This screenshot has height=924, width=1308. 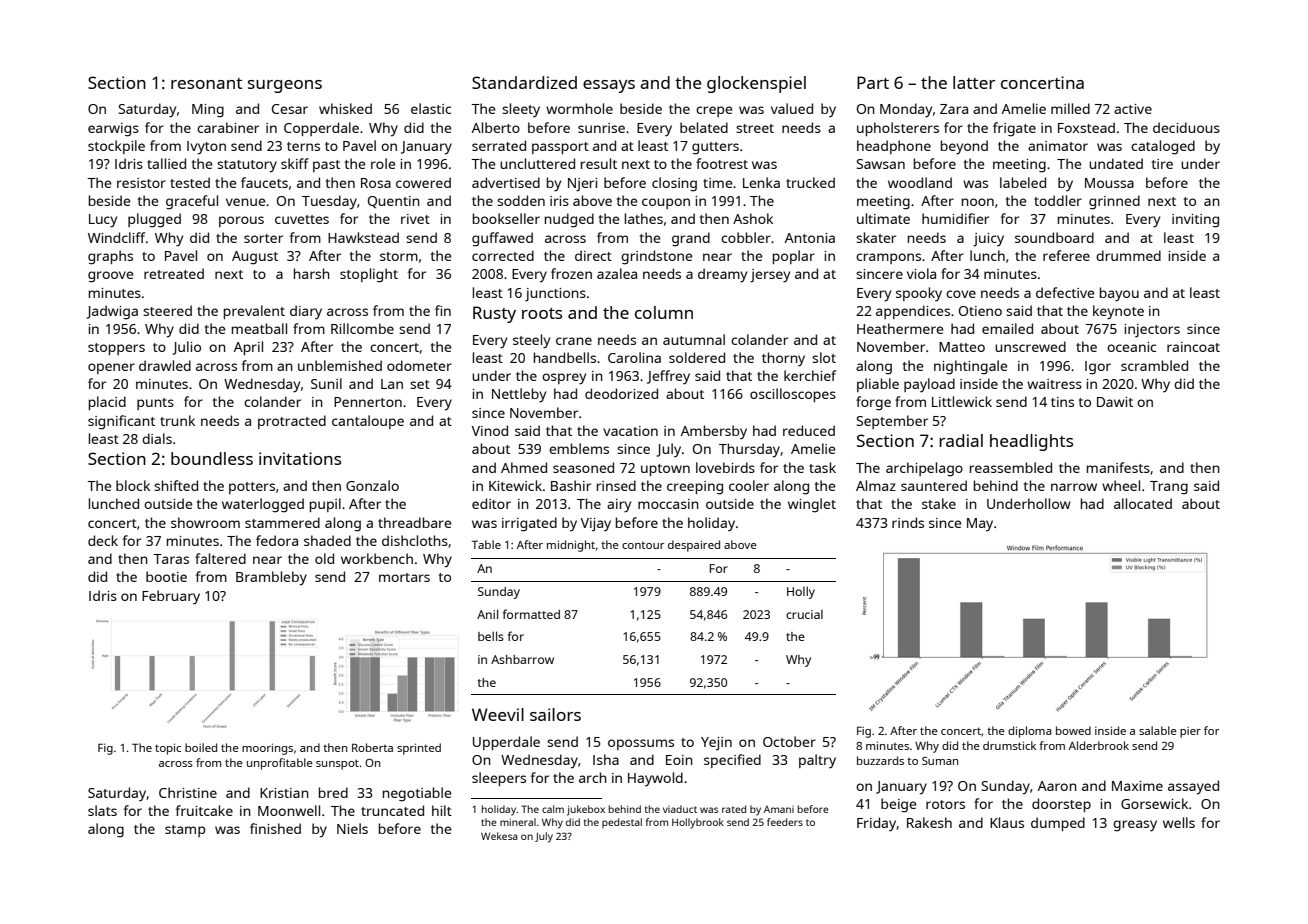 What do you see at coordinates (300, 458) in the screenshot?
I see `invitations` at bounding box center [300, 458].
